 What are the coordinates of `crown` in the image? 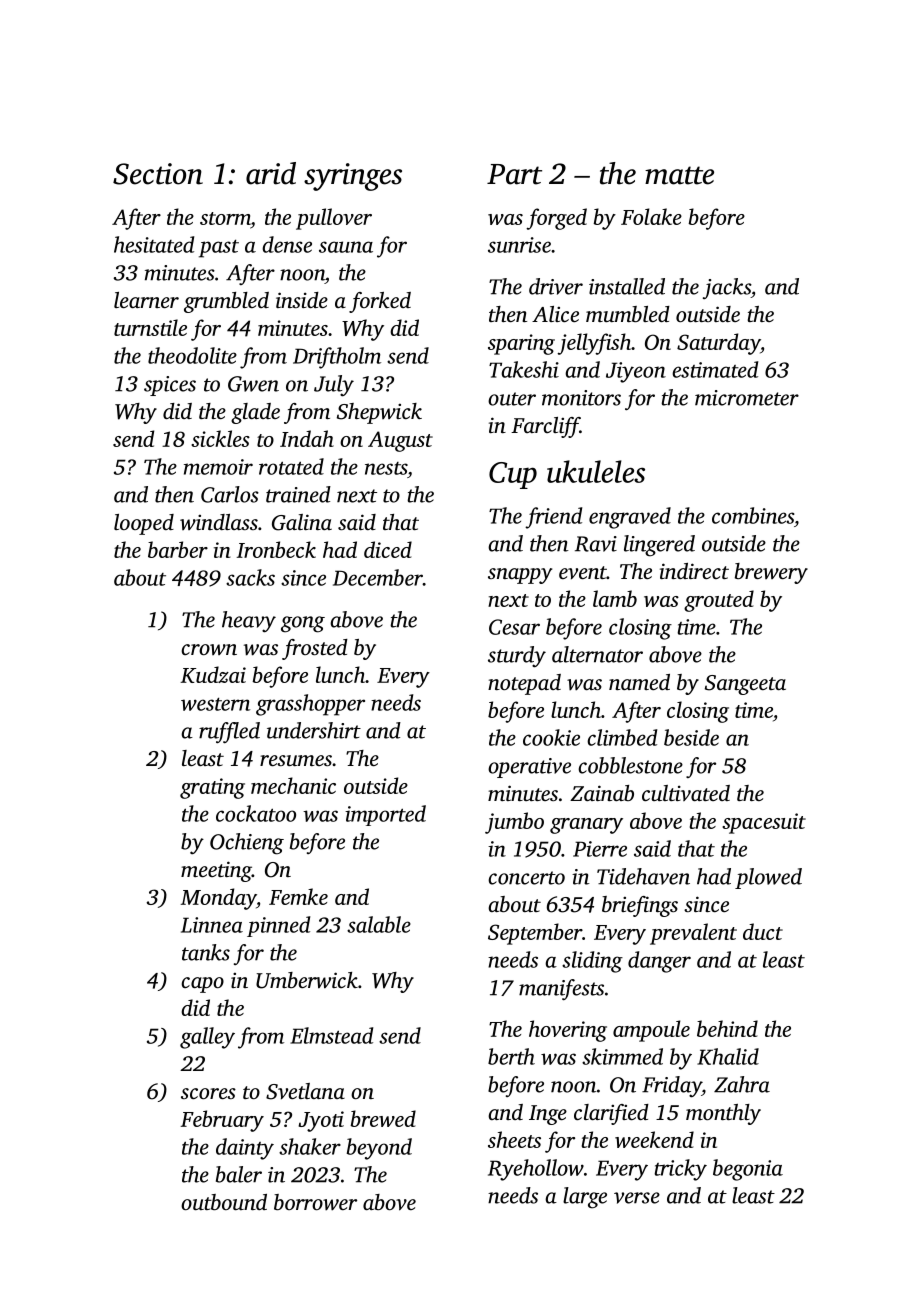 It's located at (209, 649).
